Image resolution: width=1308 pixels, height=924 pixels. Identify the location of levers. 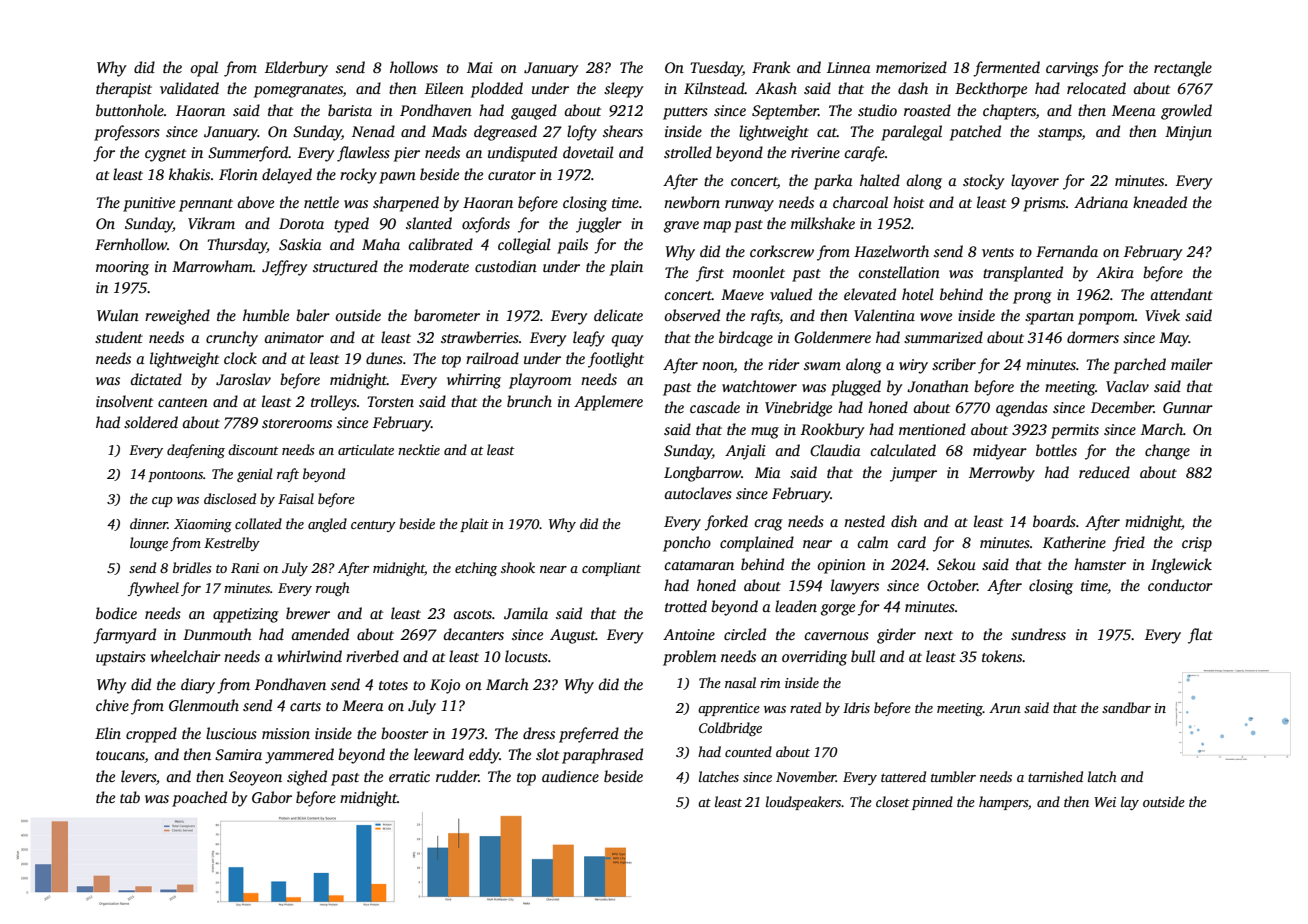
(138, 776).
